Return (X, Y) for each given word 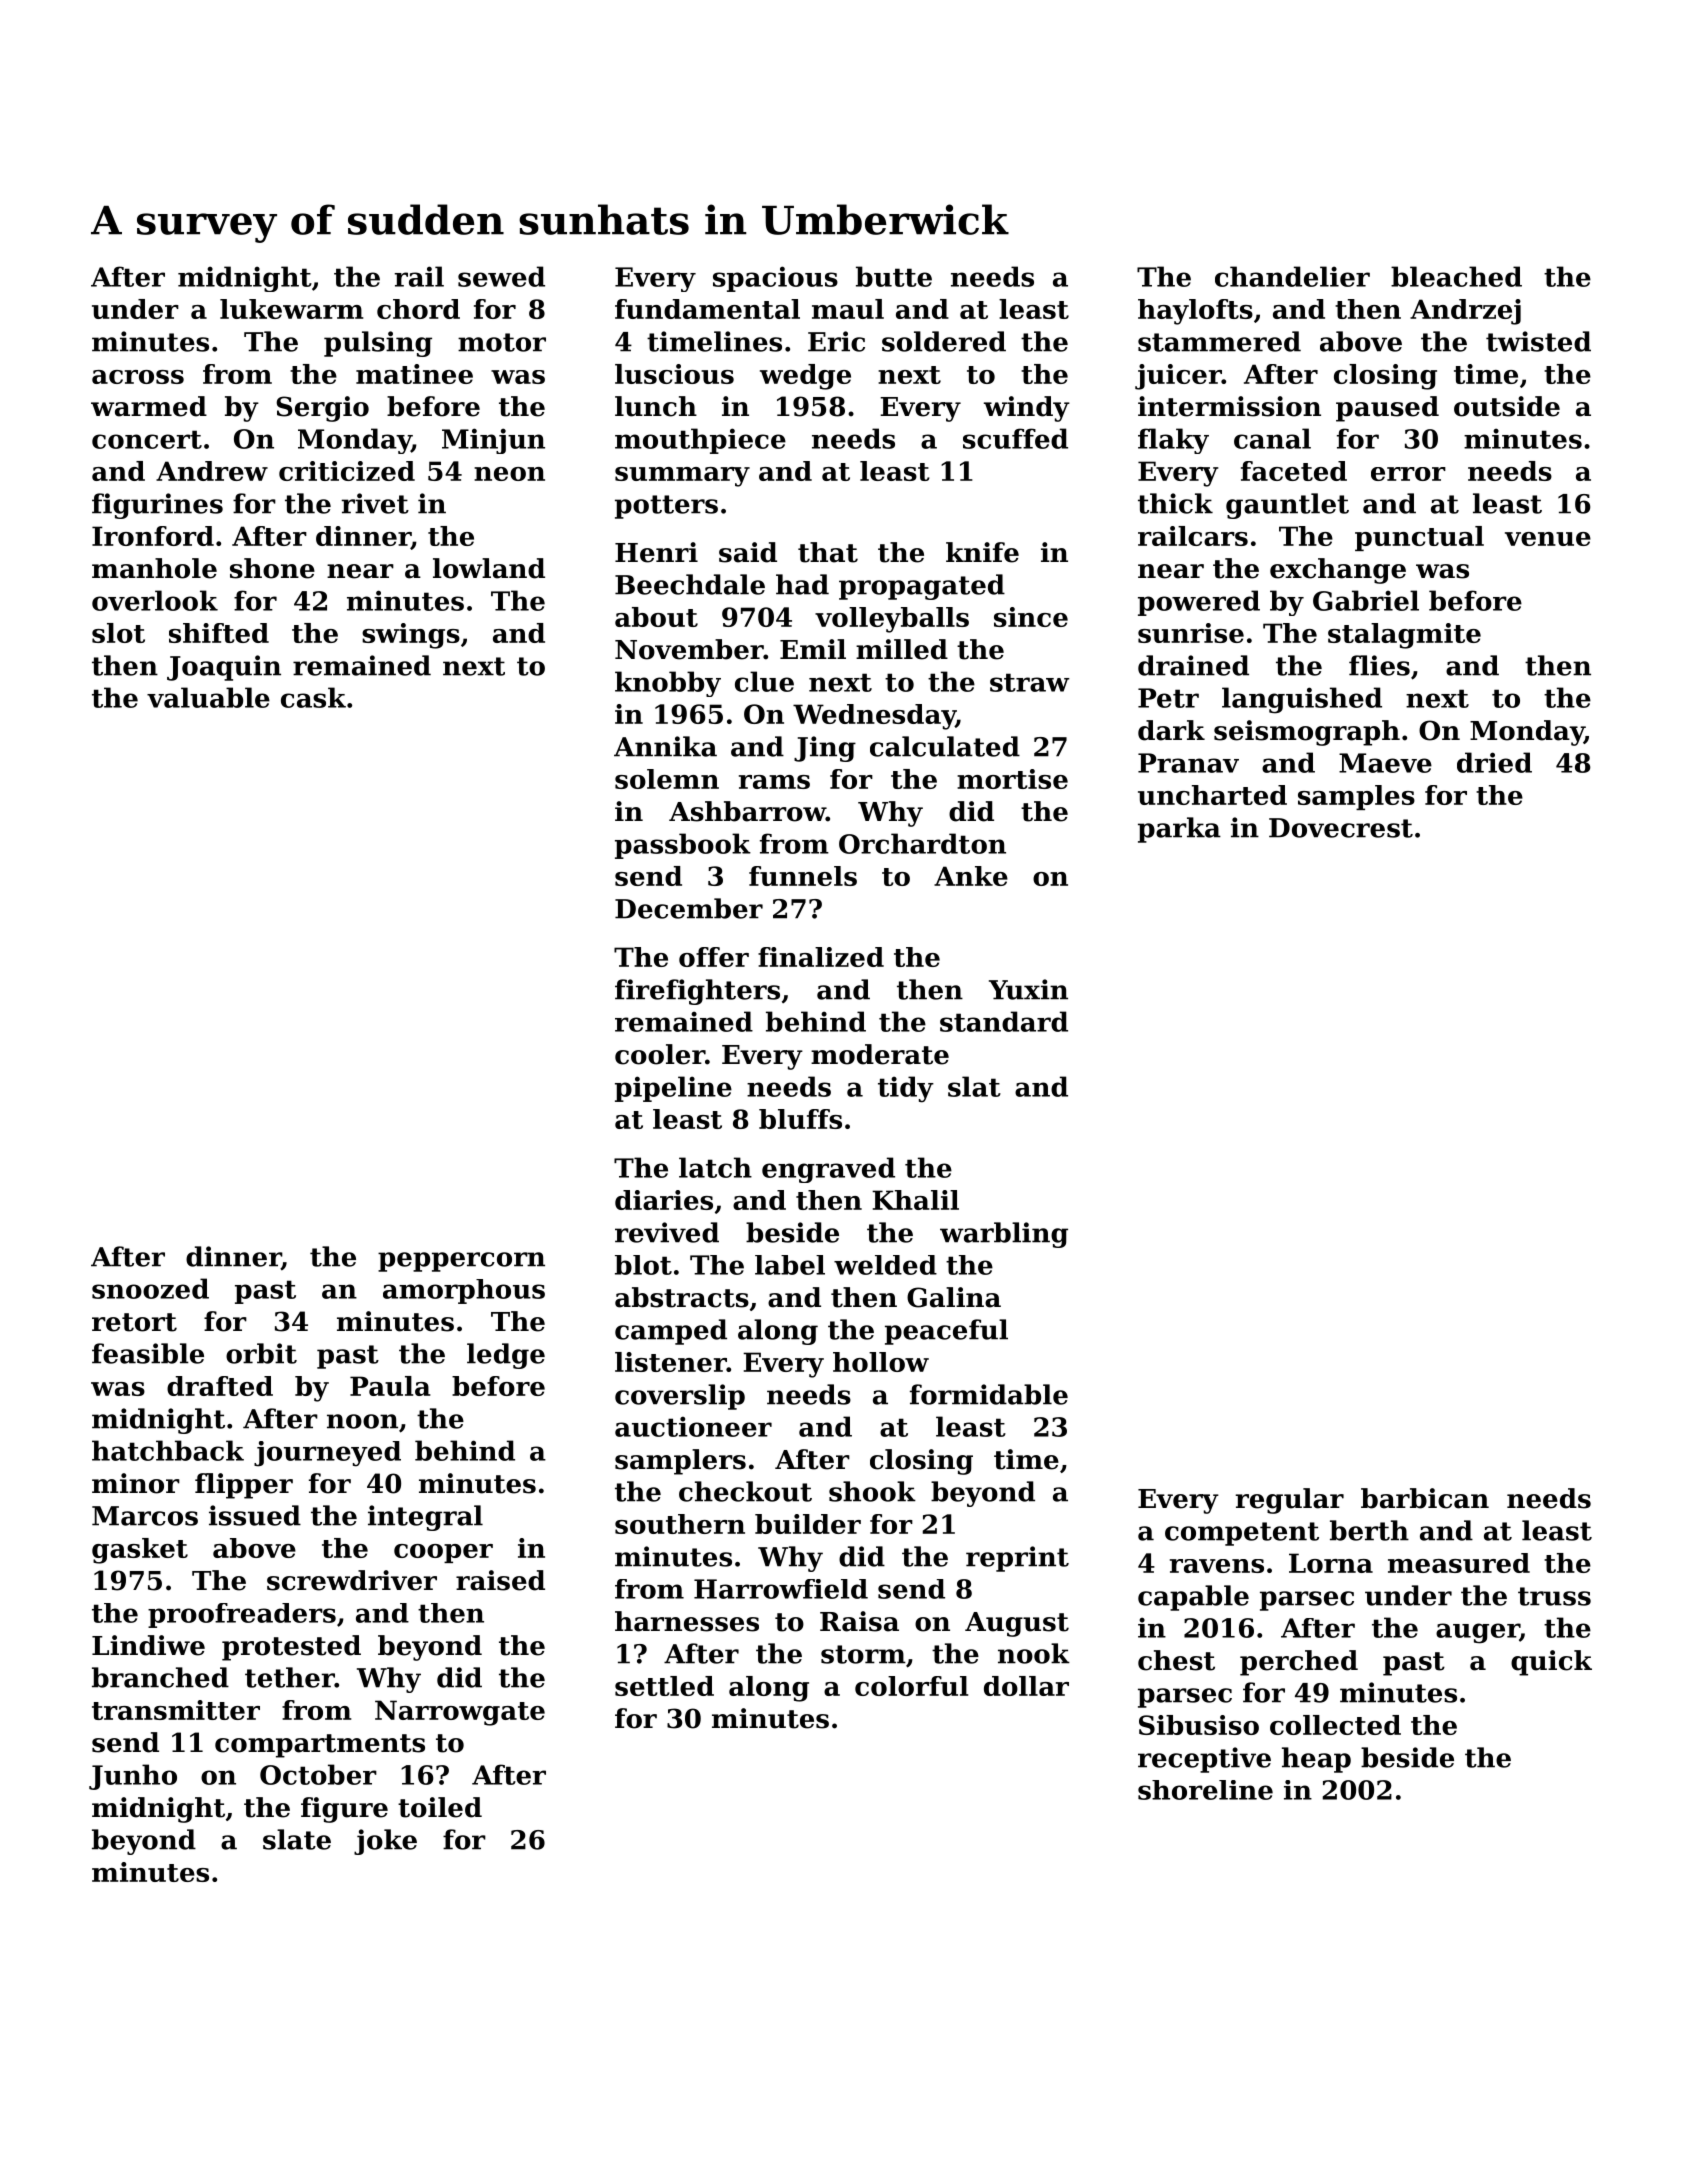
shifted (219, 633)
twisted (1538, 341)
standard (1004, 1021)
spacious (775, 279)
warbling (1004, 1235)
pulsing (378, 344)
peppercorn (461, 1262)
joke (385, 1842)
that (828, 552)
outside (1507, 406)
